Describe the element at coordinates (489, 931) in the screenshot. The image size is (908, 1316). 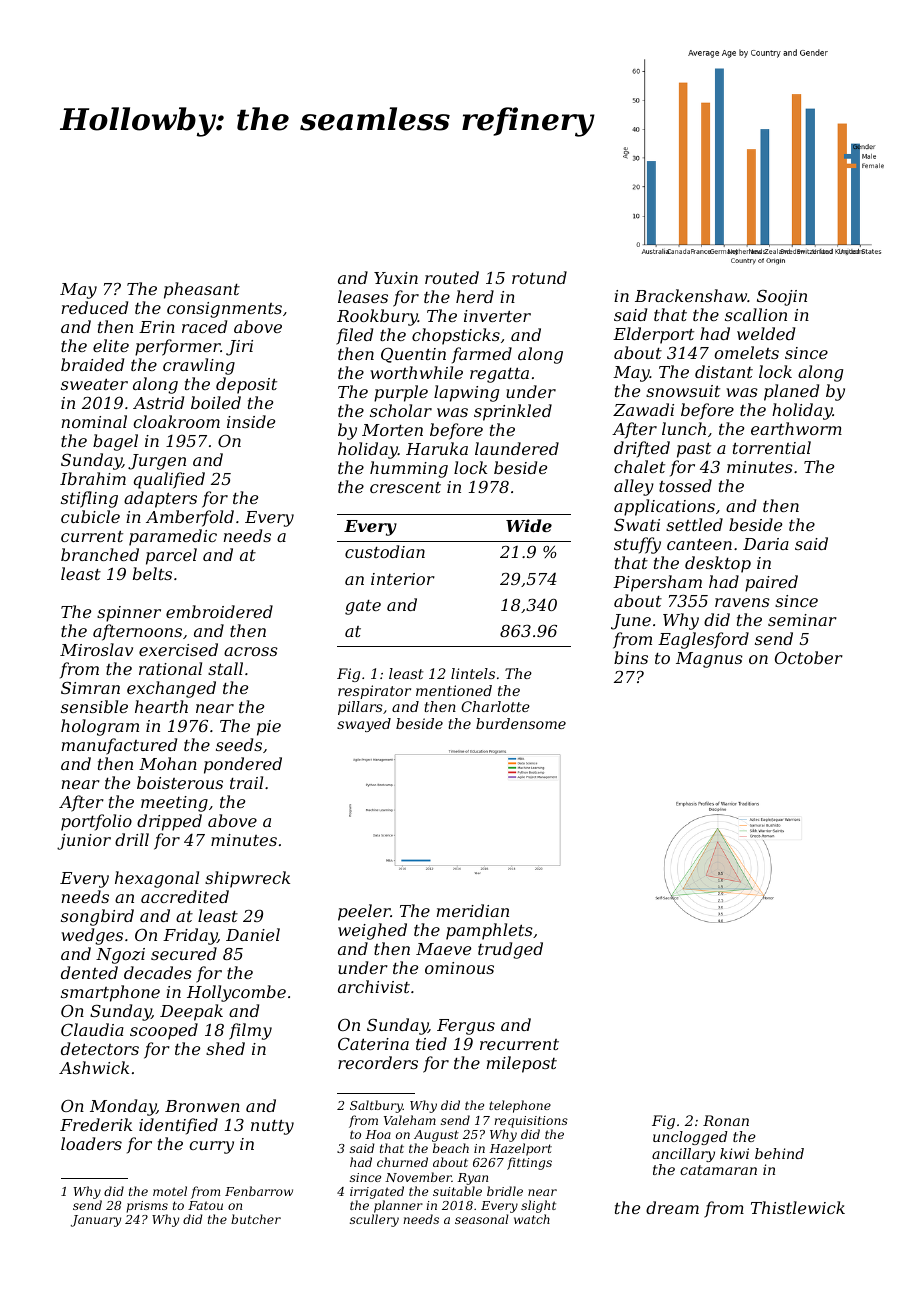
I see `pamphlets` at that location.
